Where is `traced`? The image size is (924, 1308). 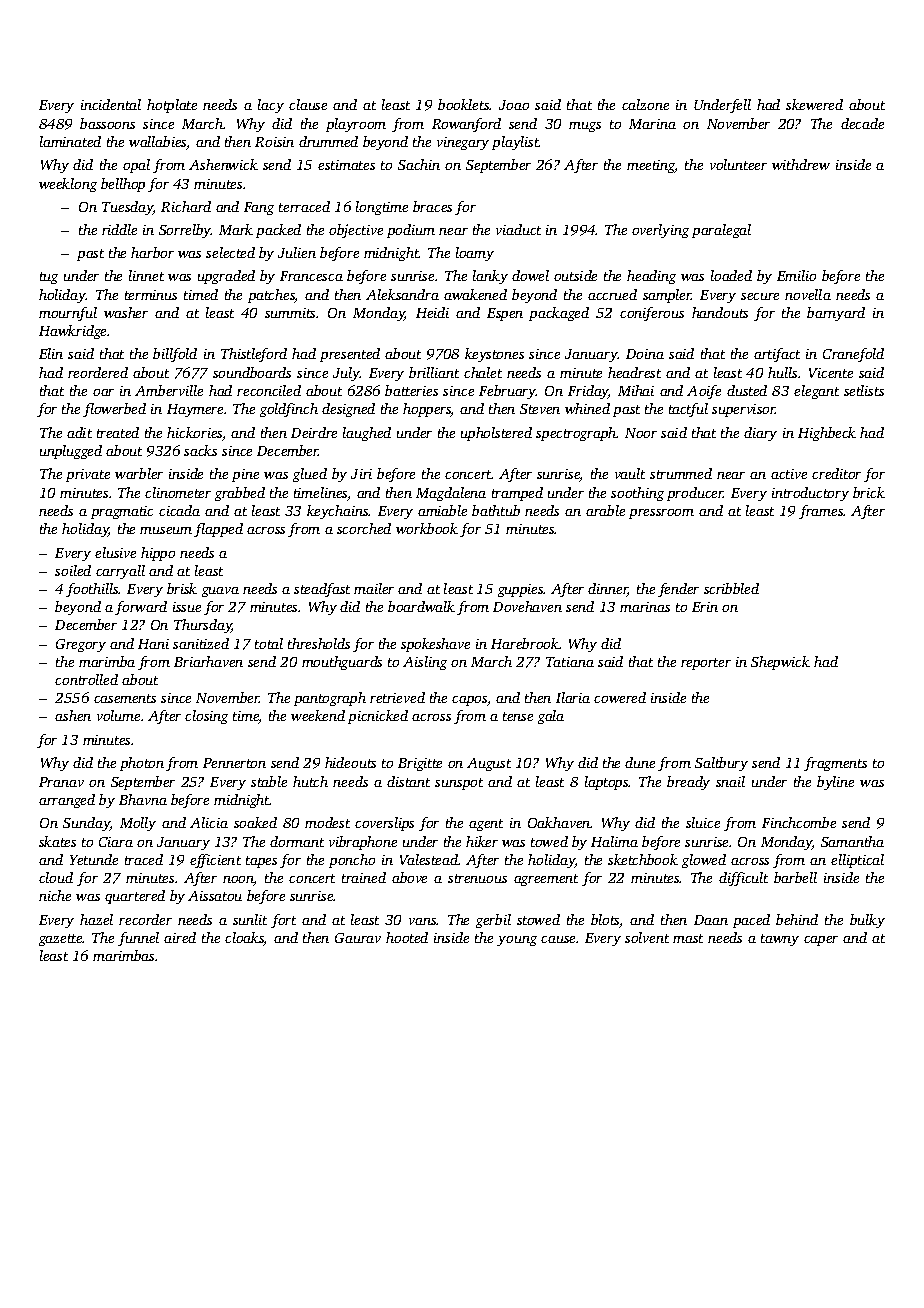 traced is located at coordinates (144, 859).
